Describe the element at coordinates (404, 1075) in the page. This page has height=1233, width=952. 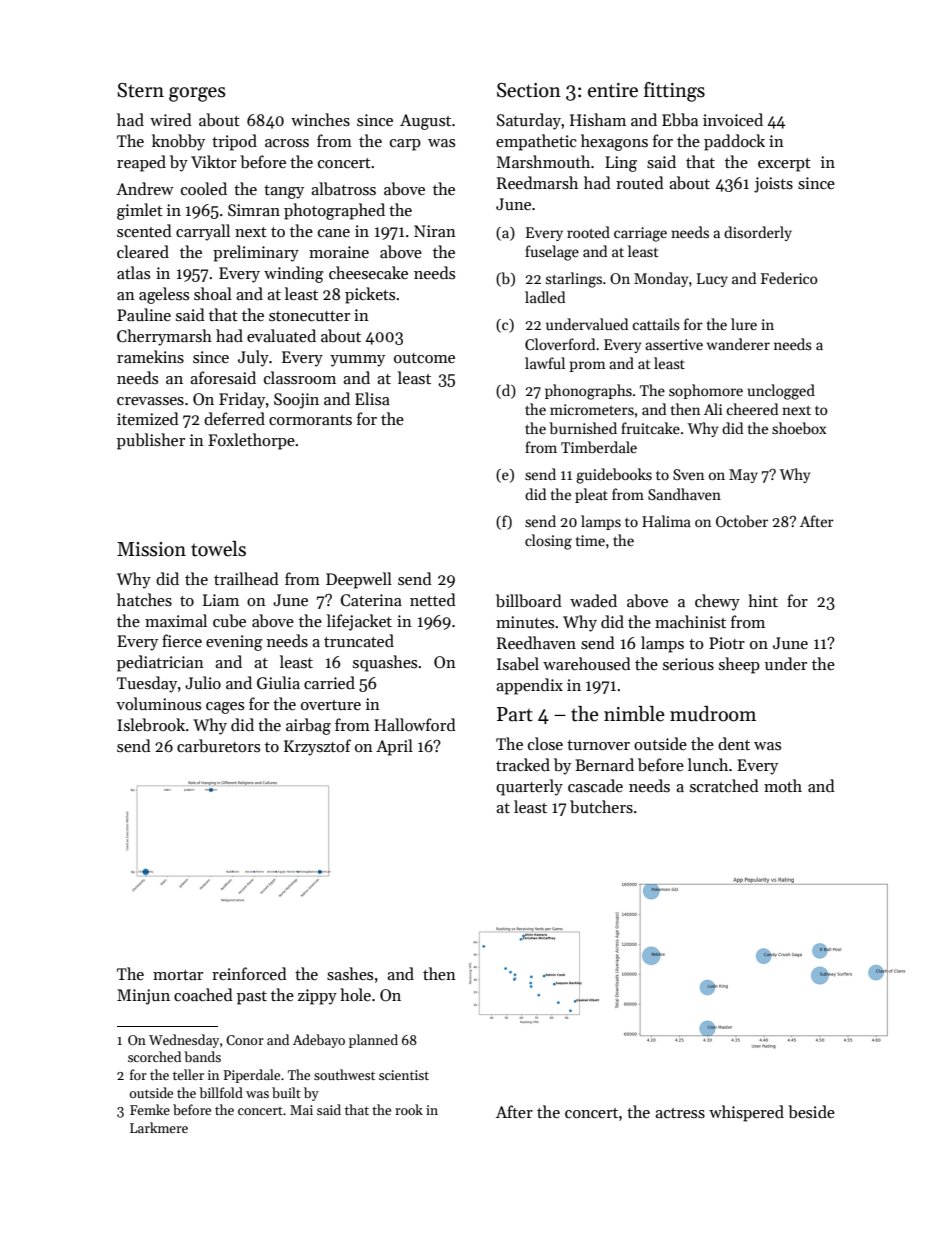
I see `scientist` at that location.
